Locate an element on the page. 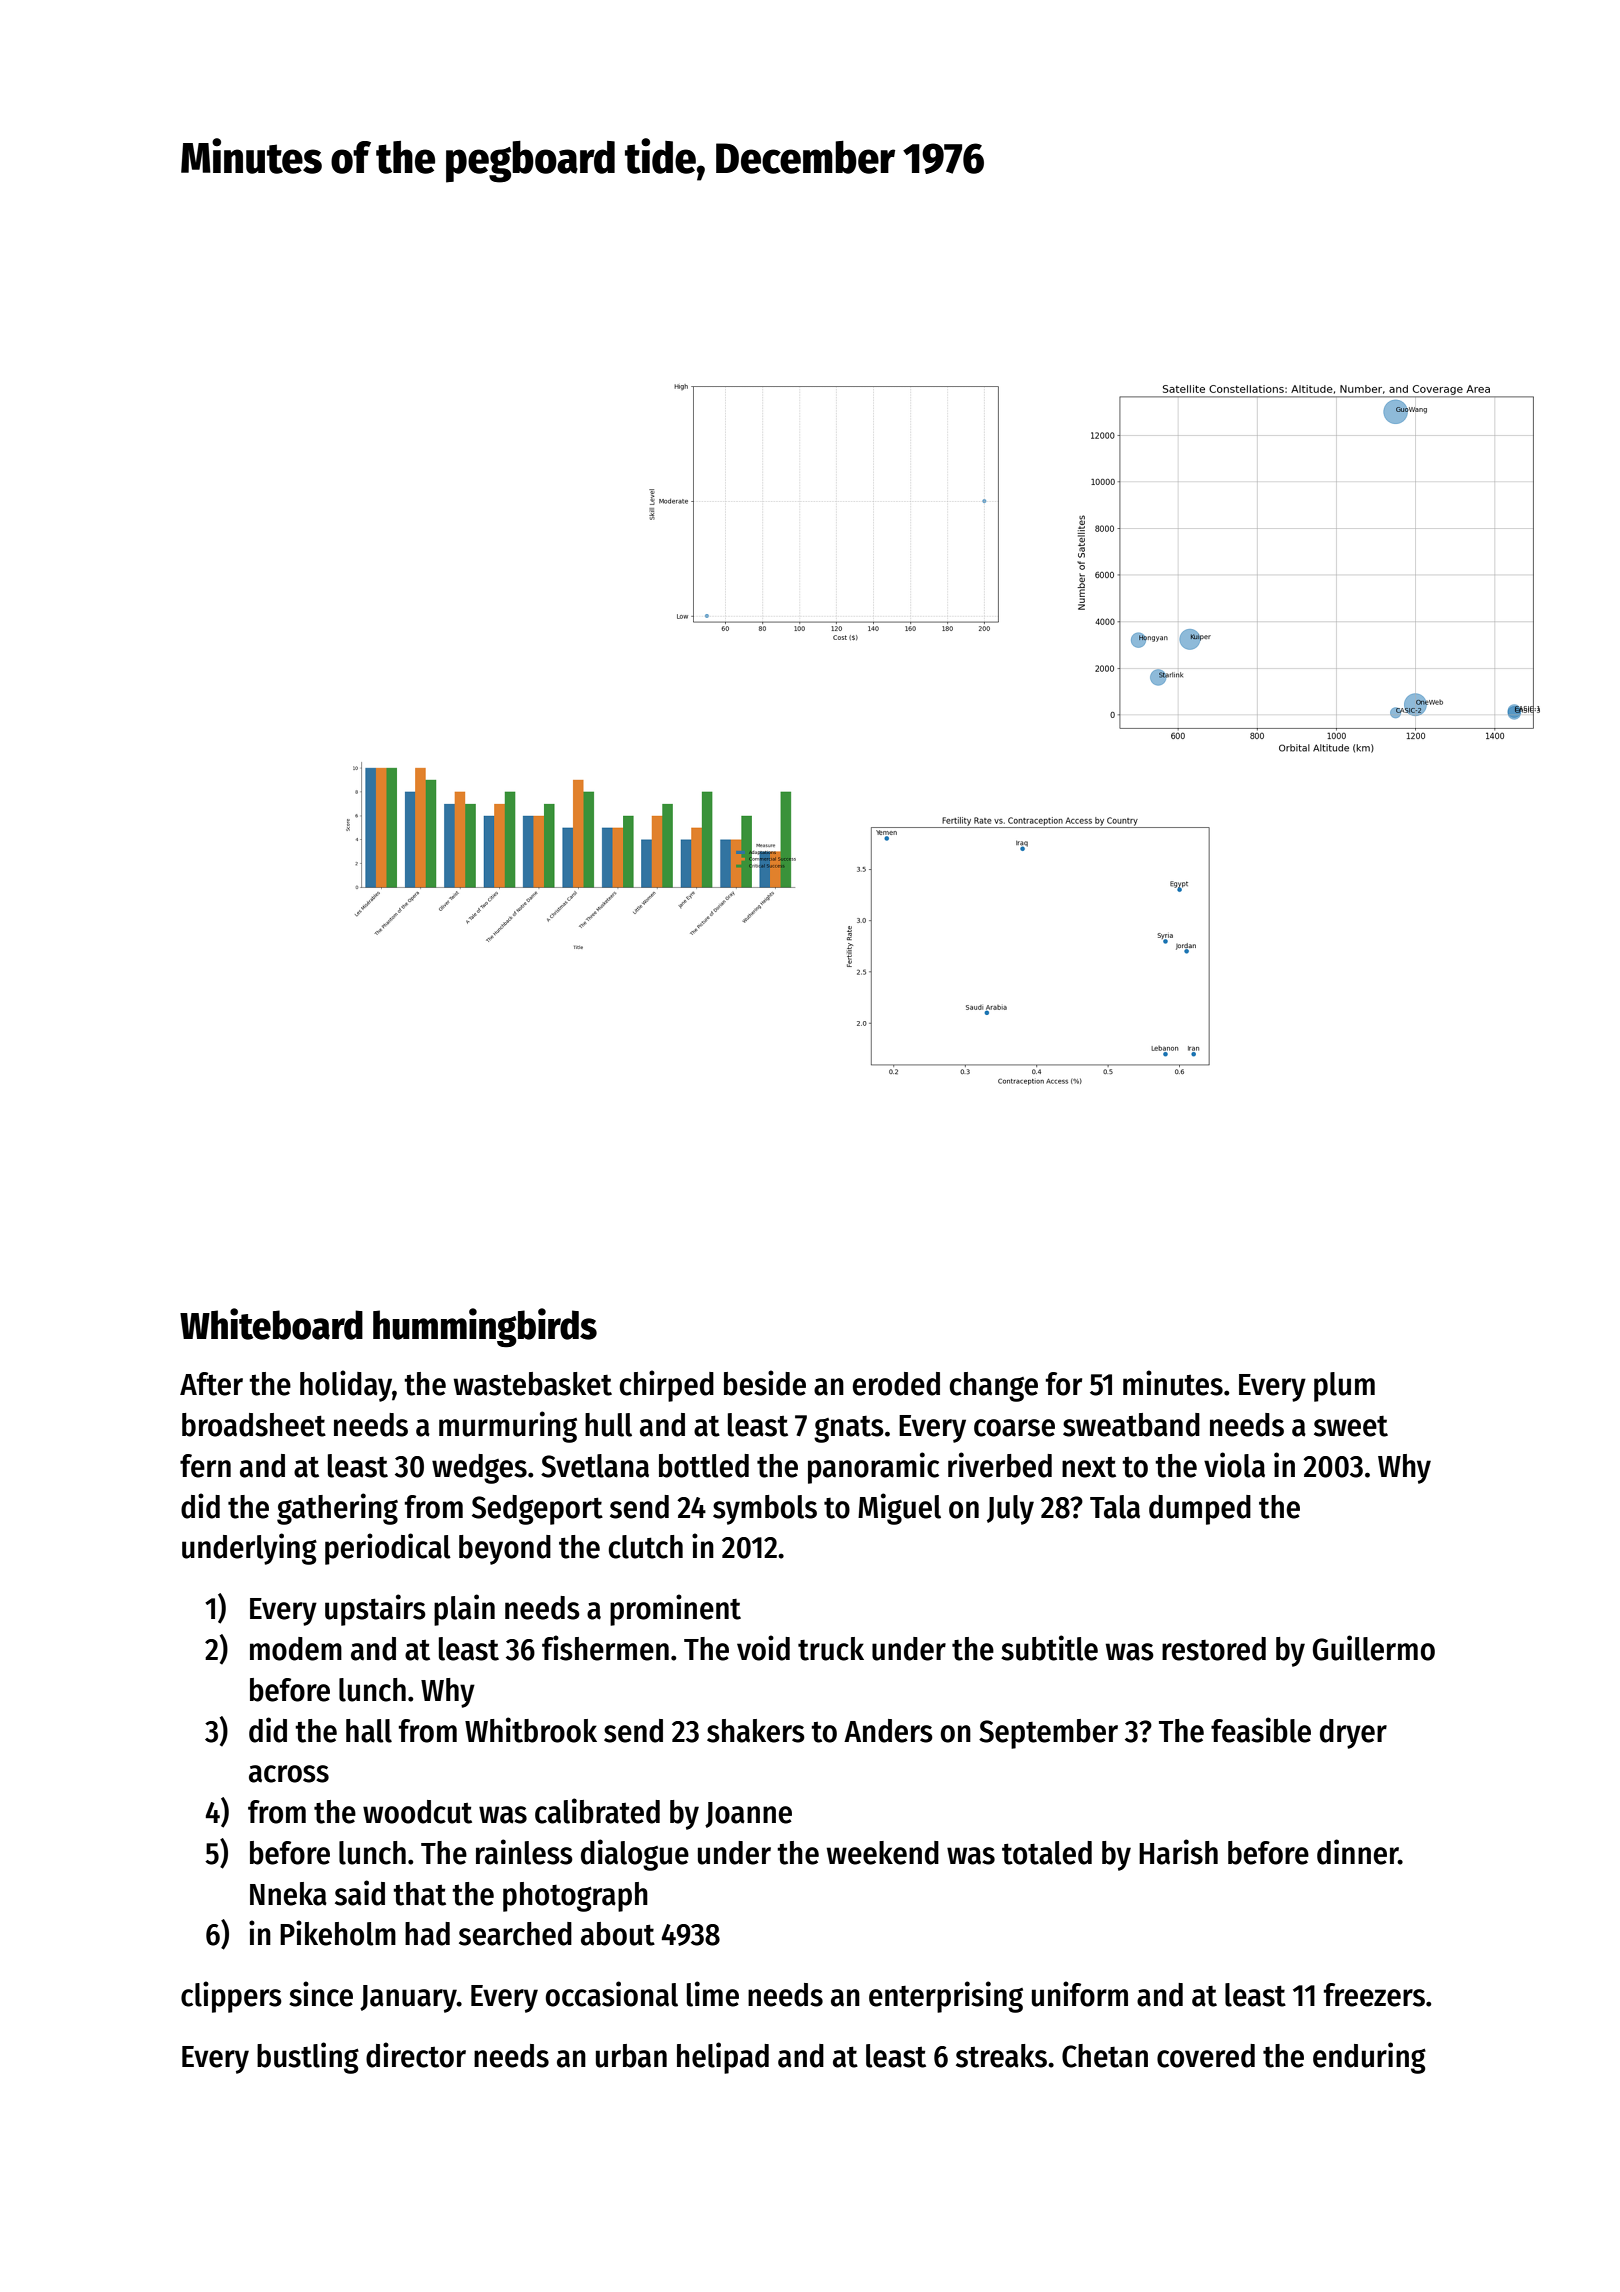  plum is located at coordinates (1344, 1387).
